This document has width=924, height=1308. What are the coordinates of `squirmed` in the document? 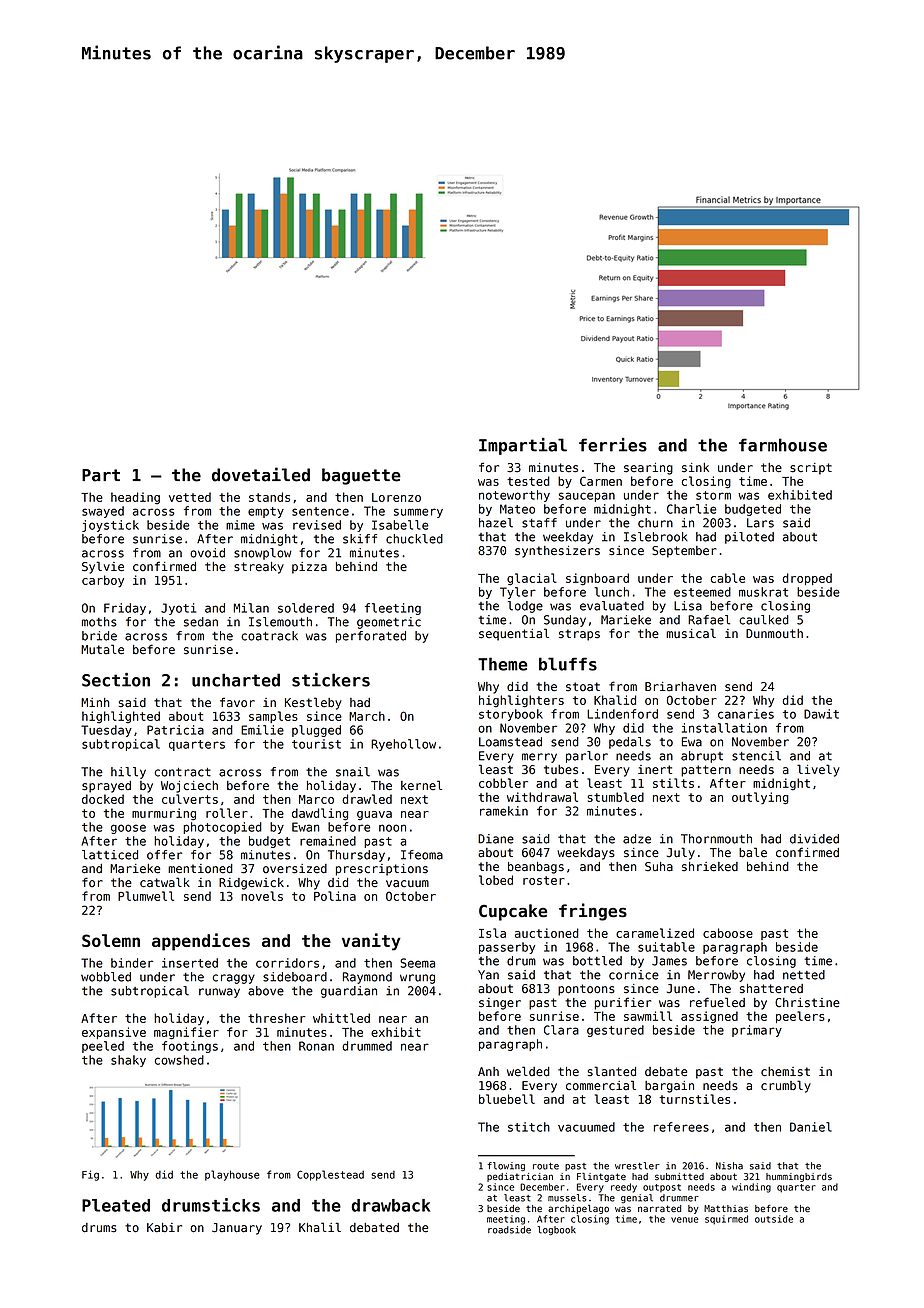 It's located at (726, 1220).
